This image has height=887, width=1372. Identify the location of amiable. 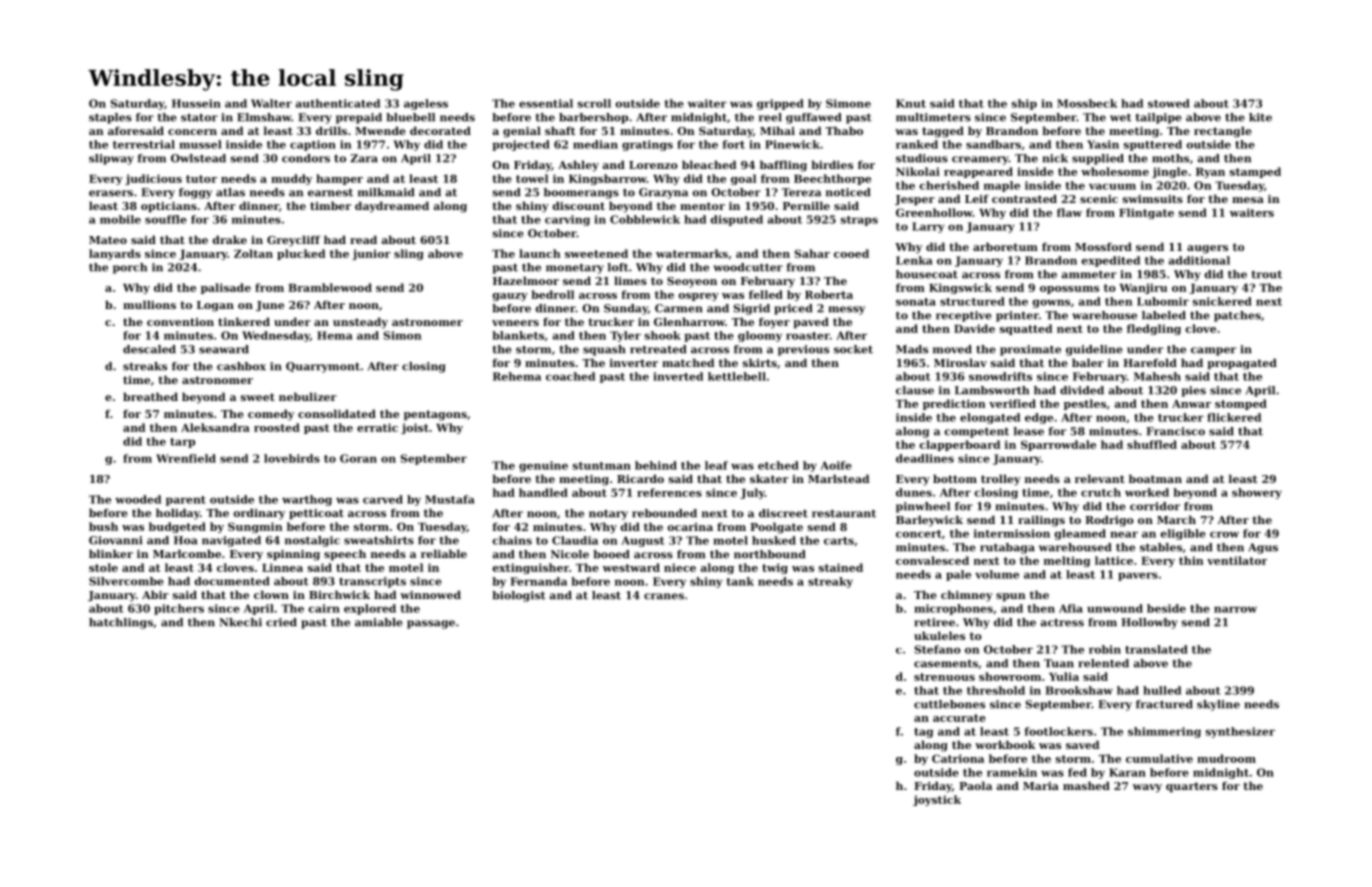
(379, 622).
